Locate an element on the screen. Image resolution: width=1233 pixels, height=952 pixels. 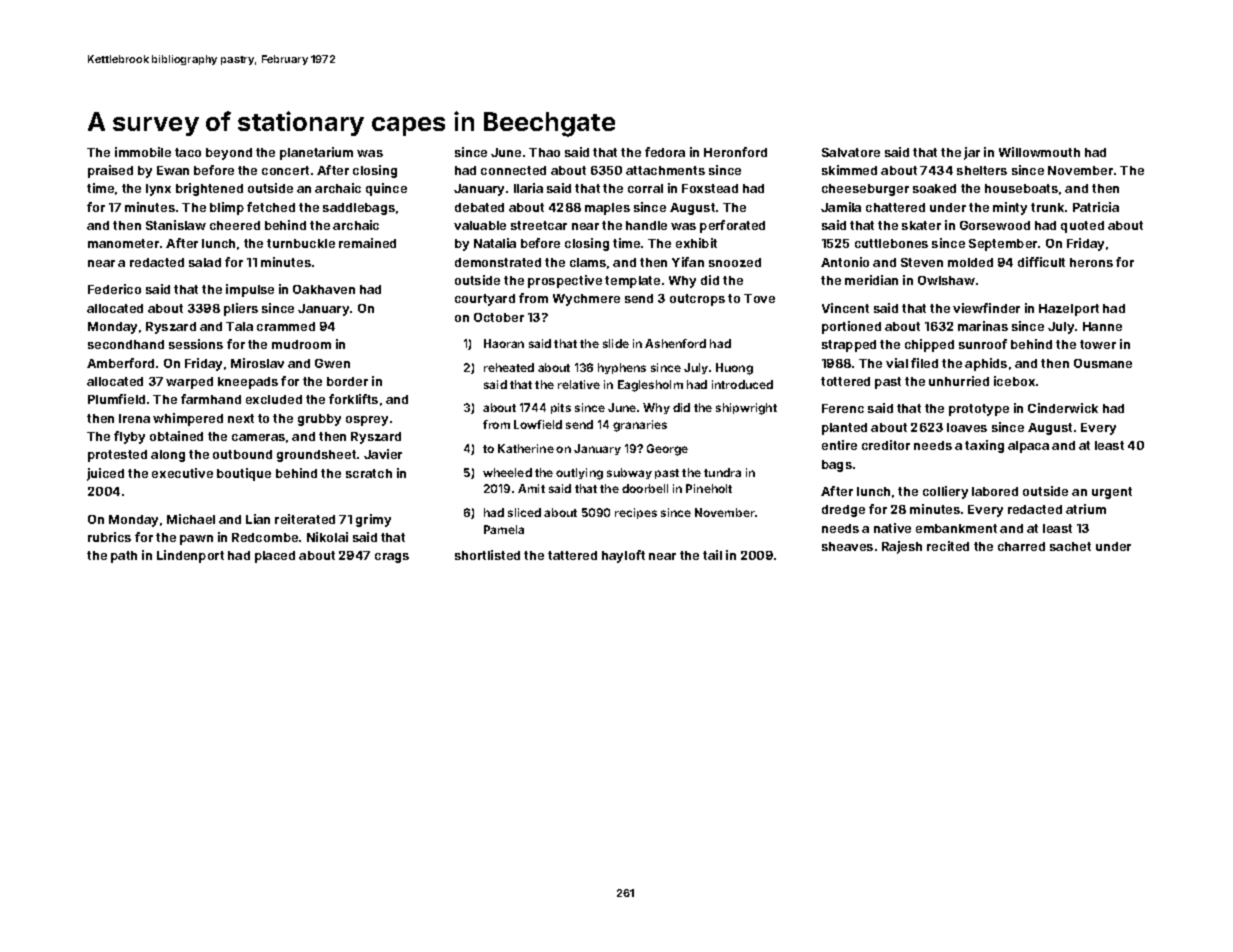
Lindenport is located at coordinates (190, 556).
